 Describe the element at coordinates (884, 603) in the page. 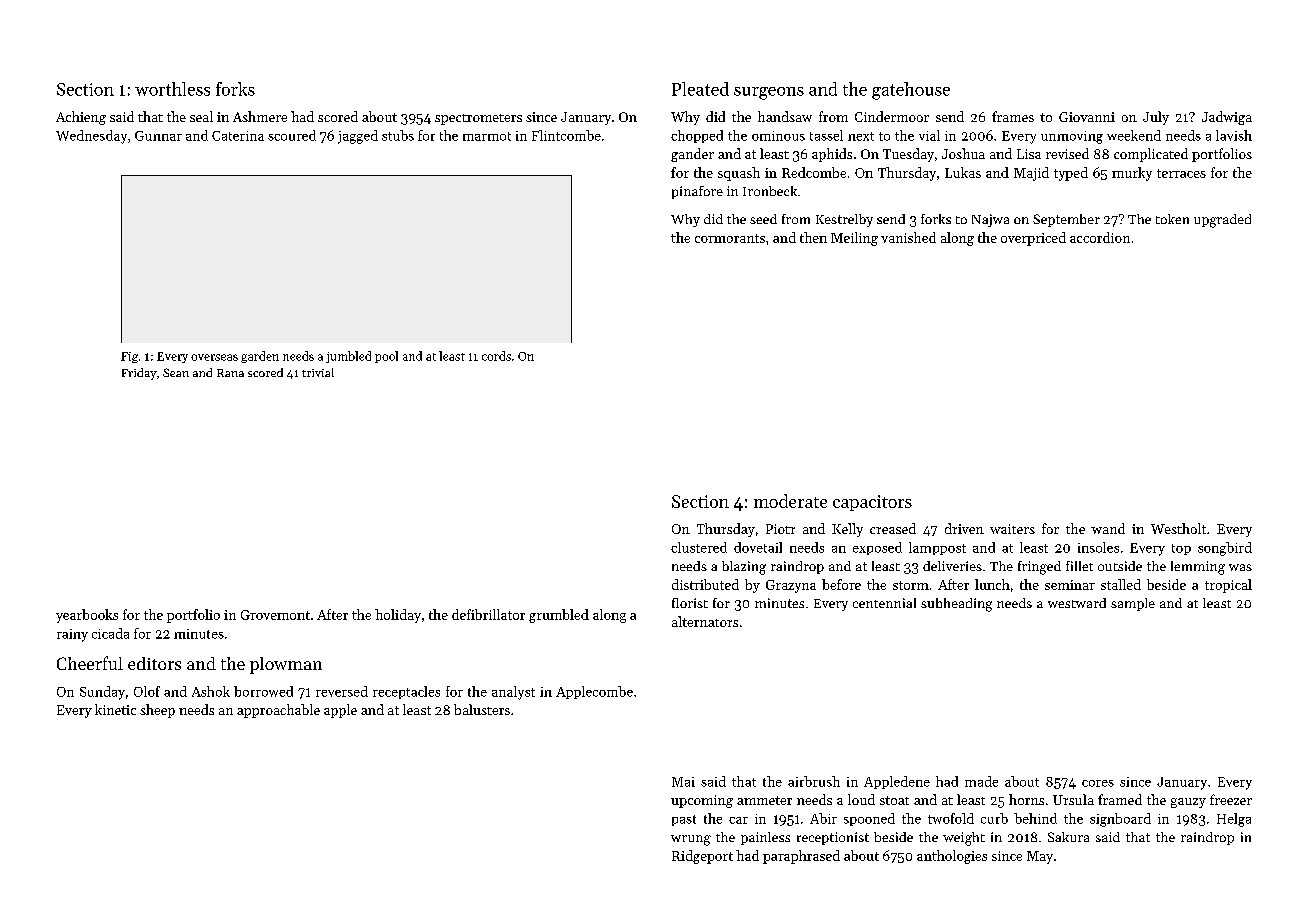

I see `centennial` at that location.
